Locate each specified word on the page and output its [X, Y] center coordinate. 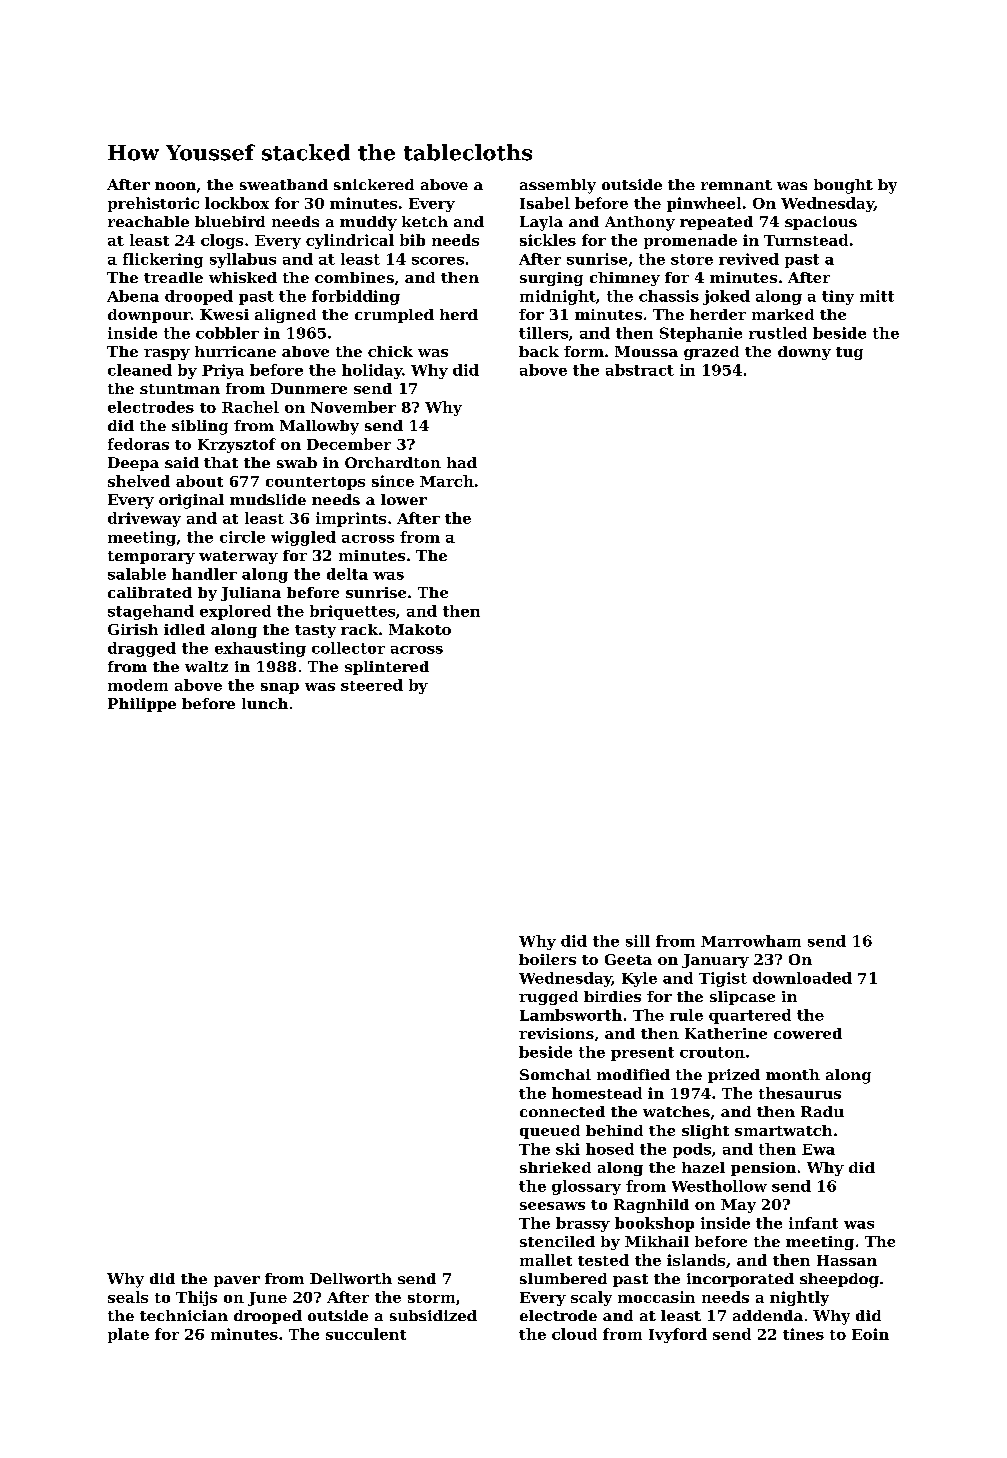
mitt [877, 296]
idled [184, 629]
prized [734, 1076]
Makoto [420, 629]
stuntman [180, 389]
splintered [387, 668]
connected [562, 1111]
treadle [173, 277]
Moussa [646, 351]
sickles [548, 240]
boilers [547, 959]
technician [184, 1315]
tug [849, 353]
